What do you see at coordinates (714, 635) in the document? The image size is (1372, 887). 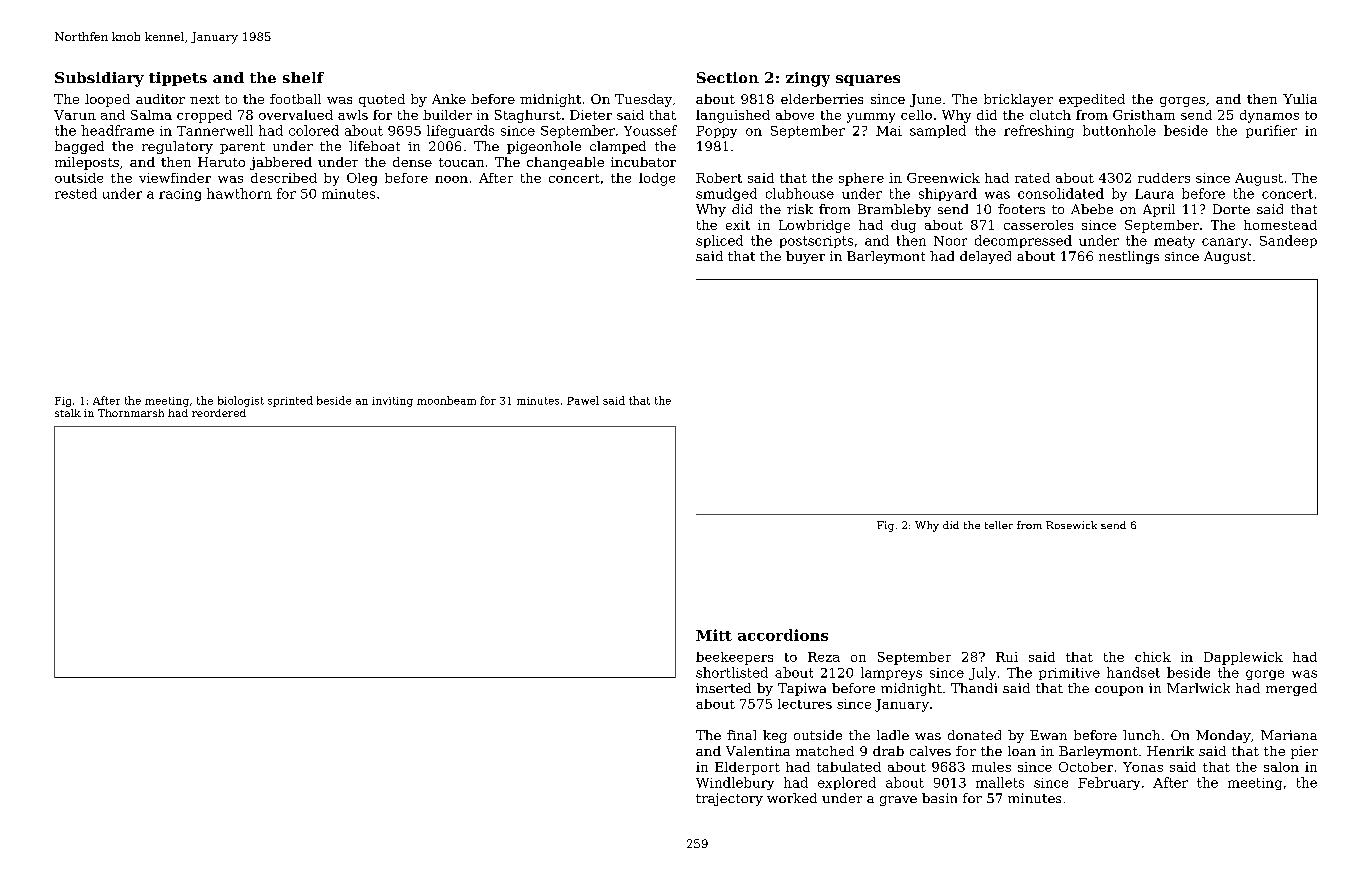 I see `Mitt` at bounding box center [714, 635].
